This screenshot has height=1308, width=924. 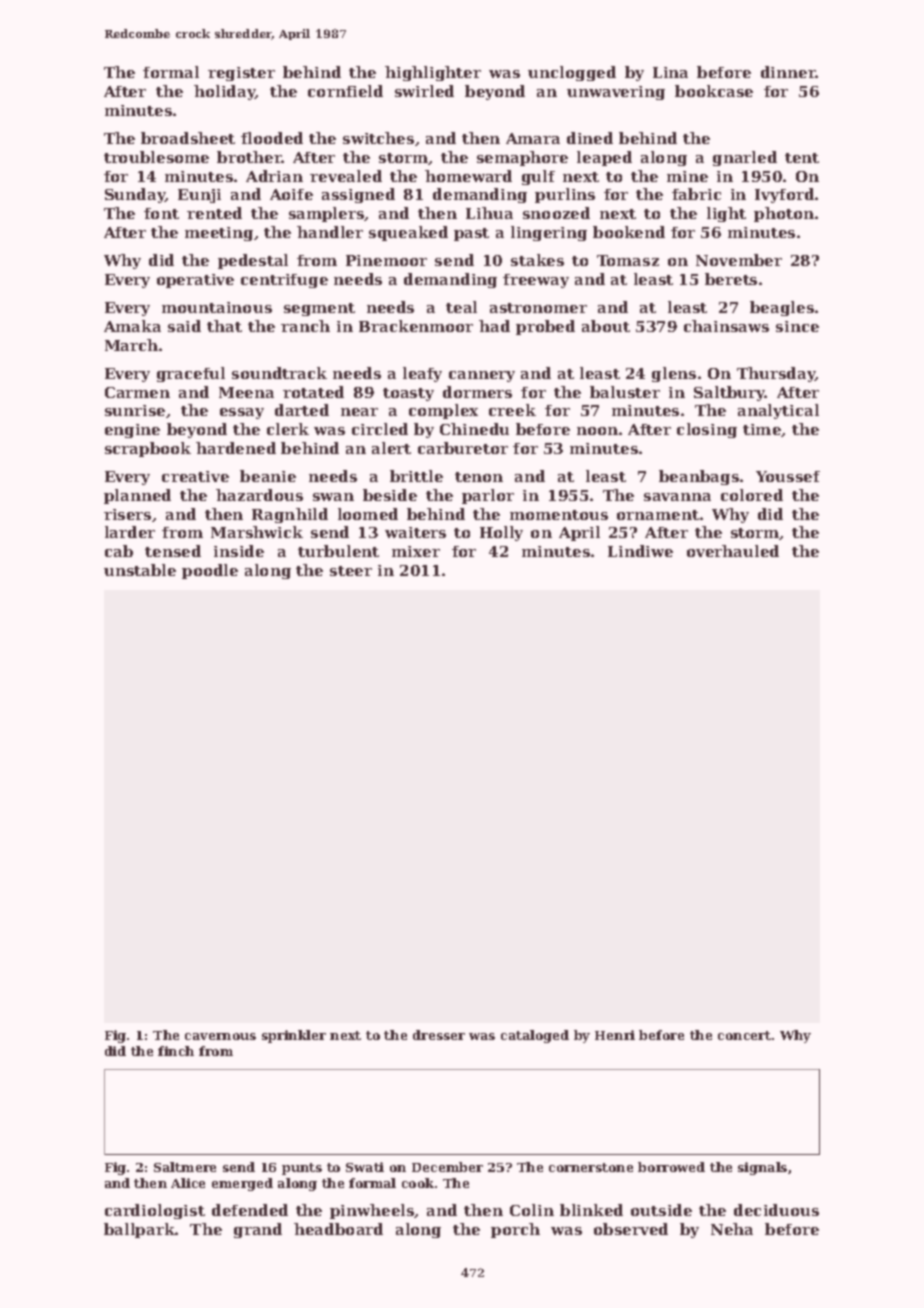 What do you see at coordinates (176, 1051) in the screenshot?
I see `finch` at bounding box center [176, 1051].
